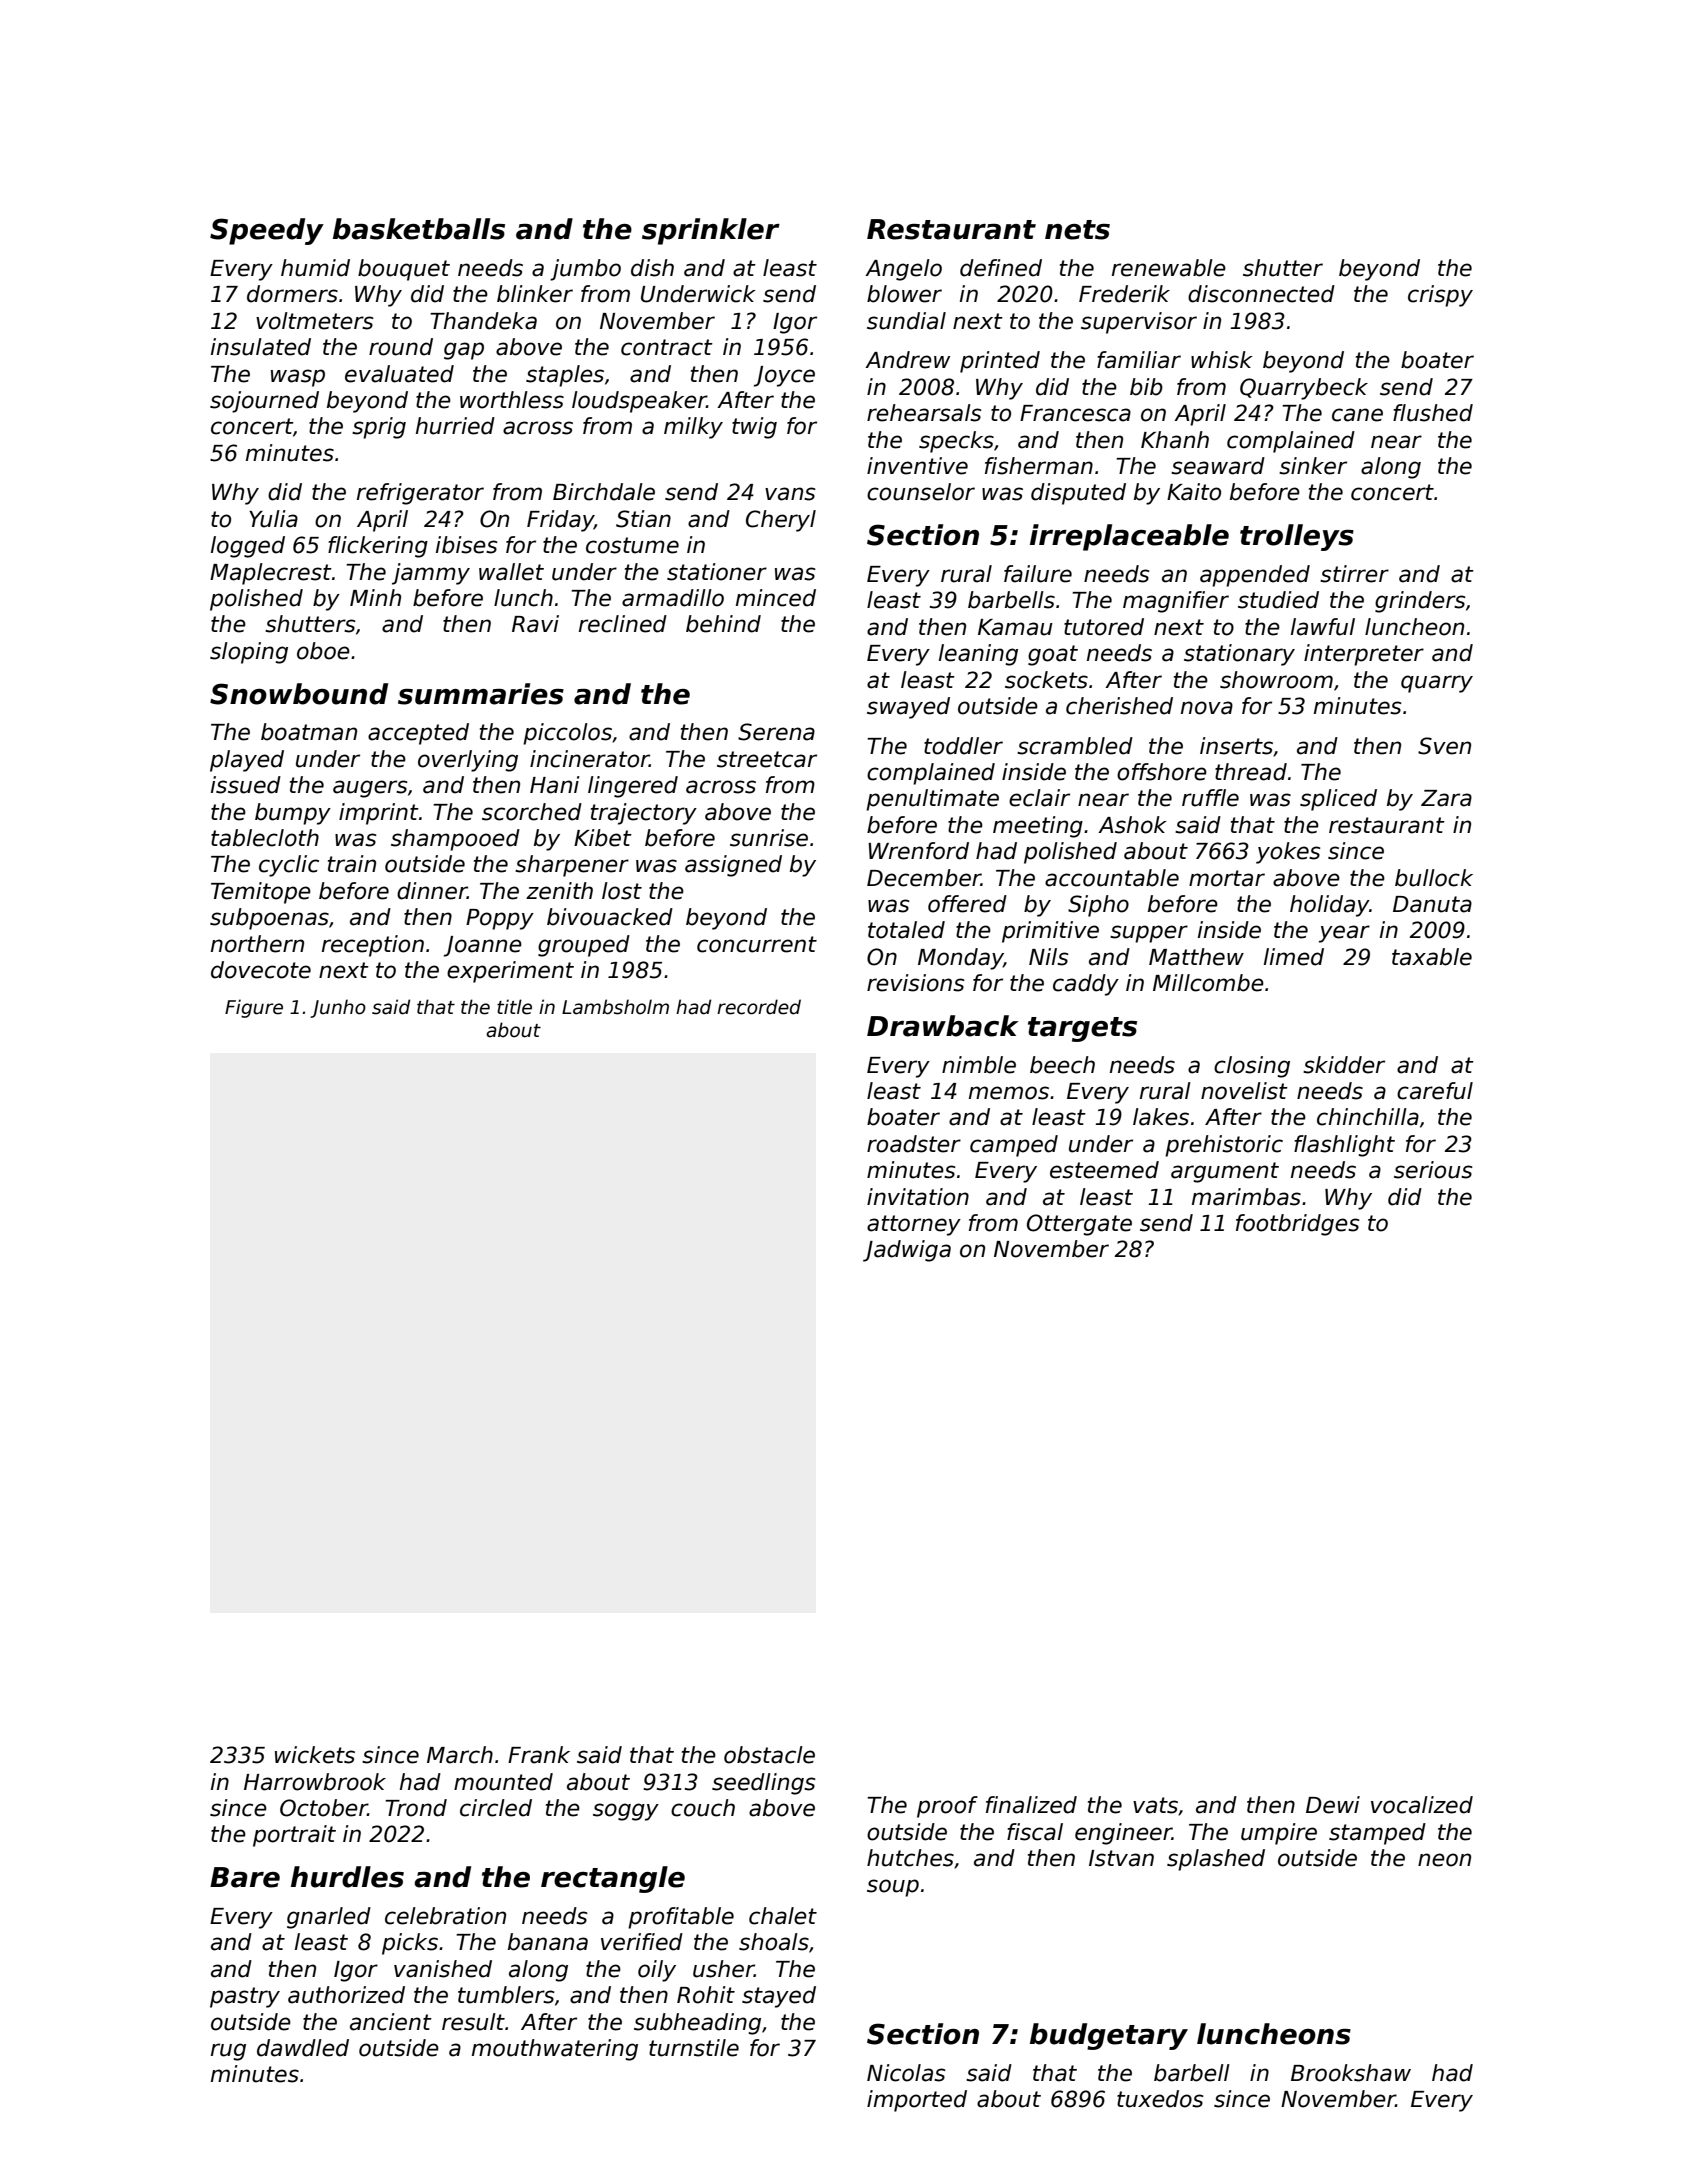  What do you see at coordinates (1351, 2073) in the screenshot?
I see `Brookshaw` at bounding box center [1351, 2073].
